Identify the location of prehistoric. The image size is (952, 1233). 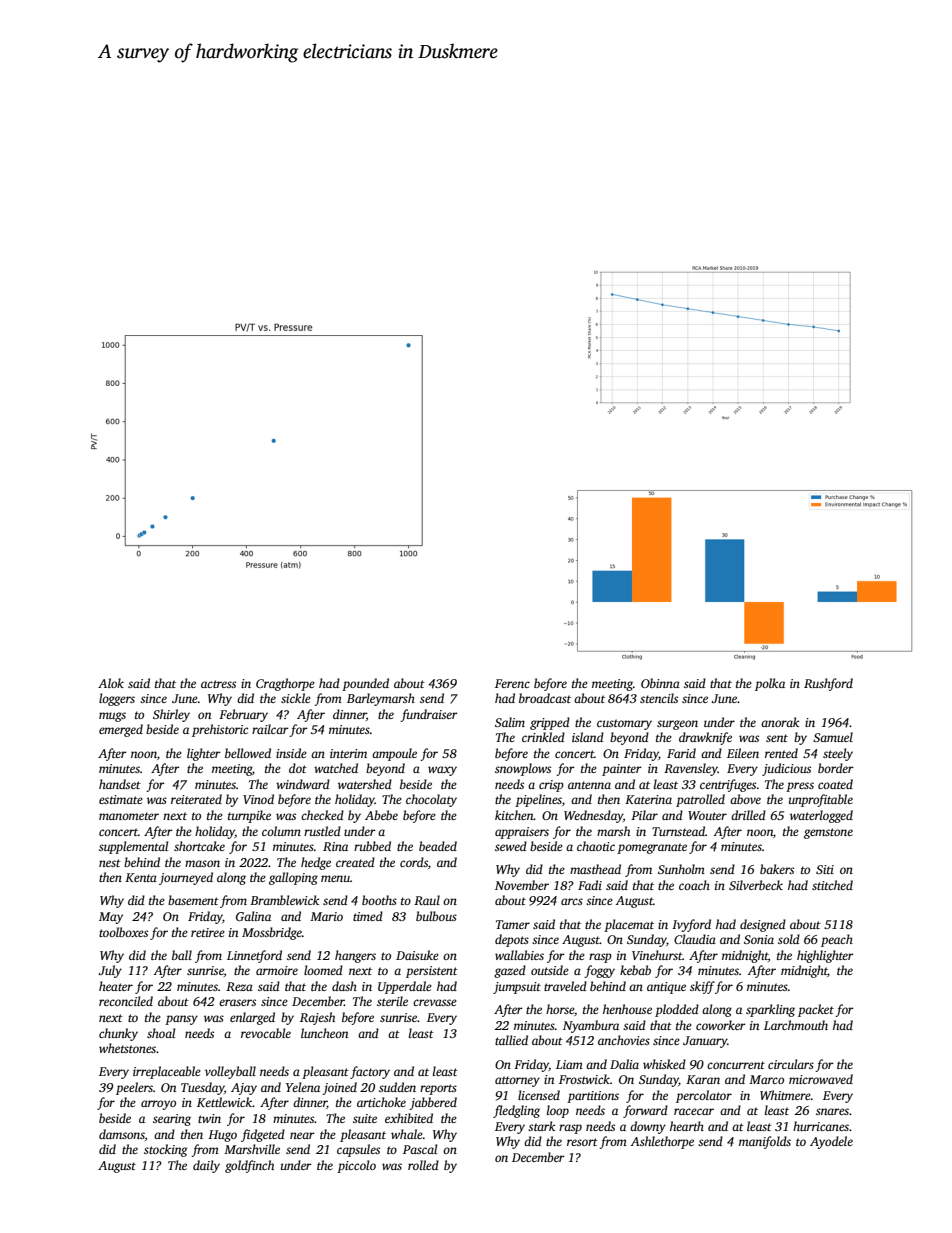
(220, 730).
